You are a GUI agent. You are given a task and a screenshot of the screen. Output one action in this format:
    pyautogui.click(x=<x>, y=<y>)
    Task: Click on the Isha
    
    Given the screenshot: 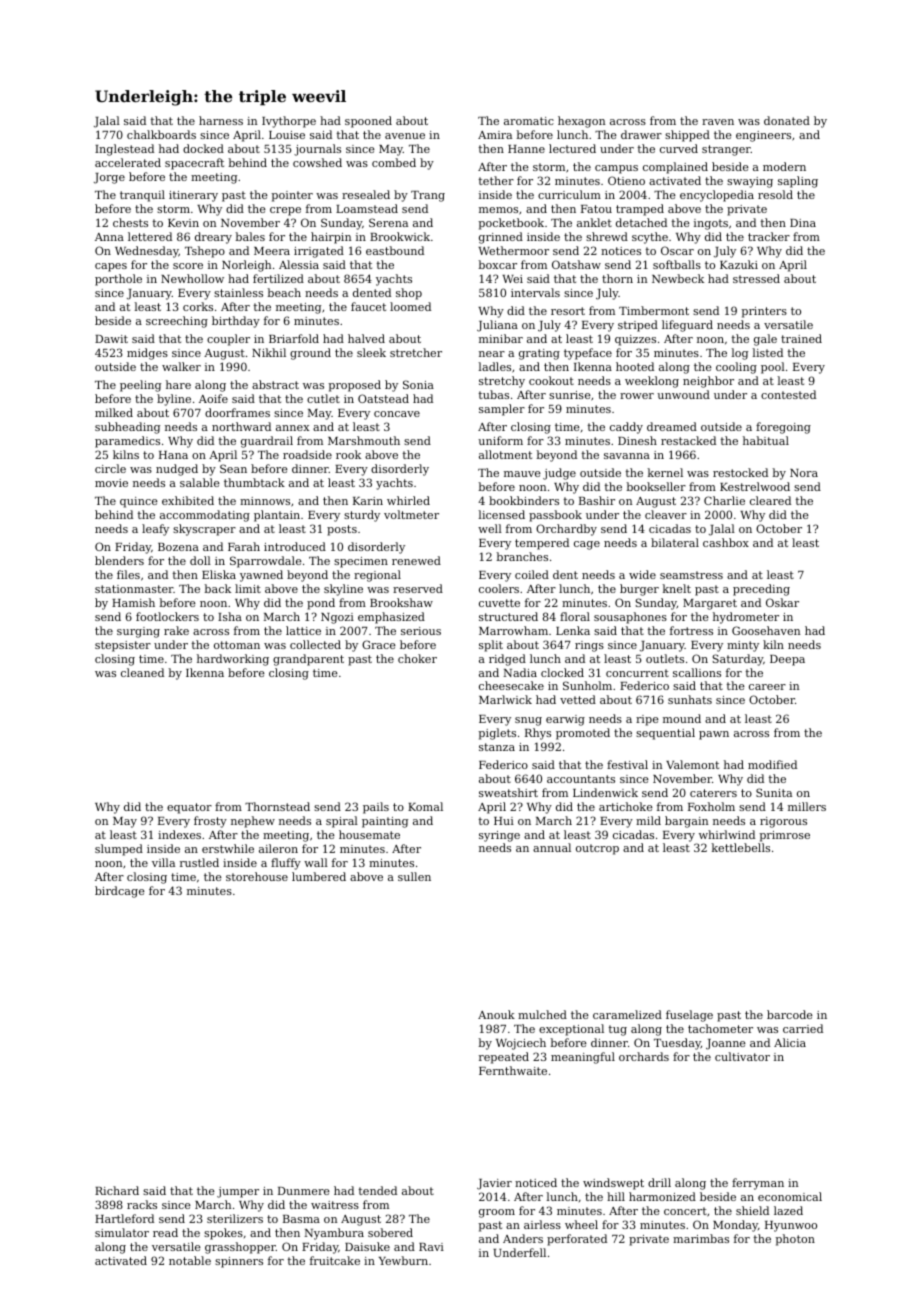 What is the action you would take?
    pyautogui.click(x=230, y=616)
